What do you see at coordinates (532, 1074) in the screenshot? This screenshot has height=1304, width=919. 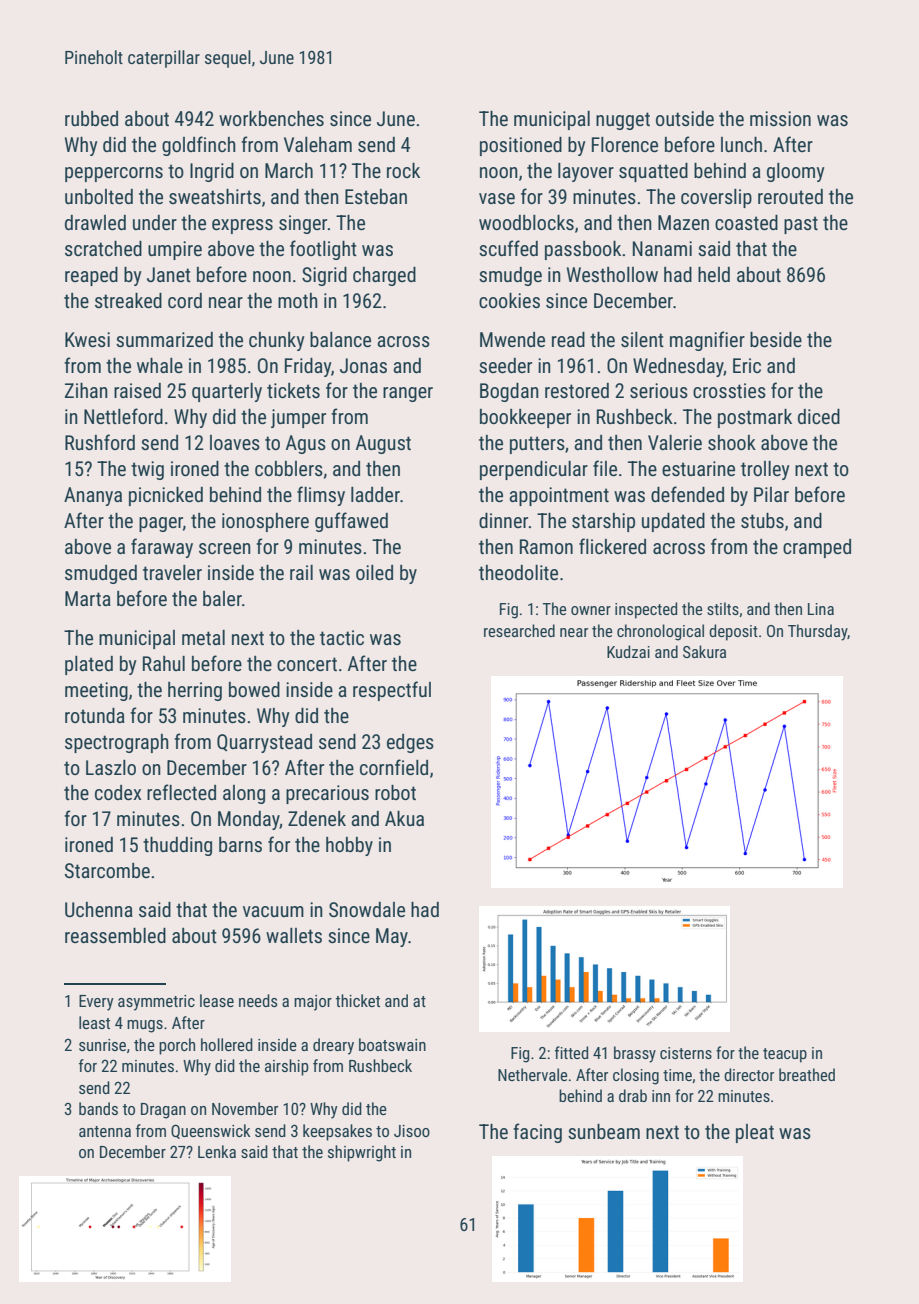 I see `Nethervale` at bounding box center [532, 1074].
